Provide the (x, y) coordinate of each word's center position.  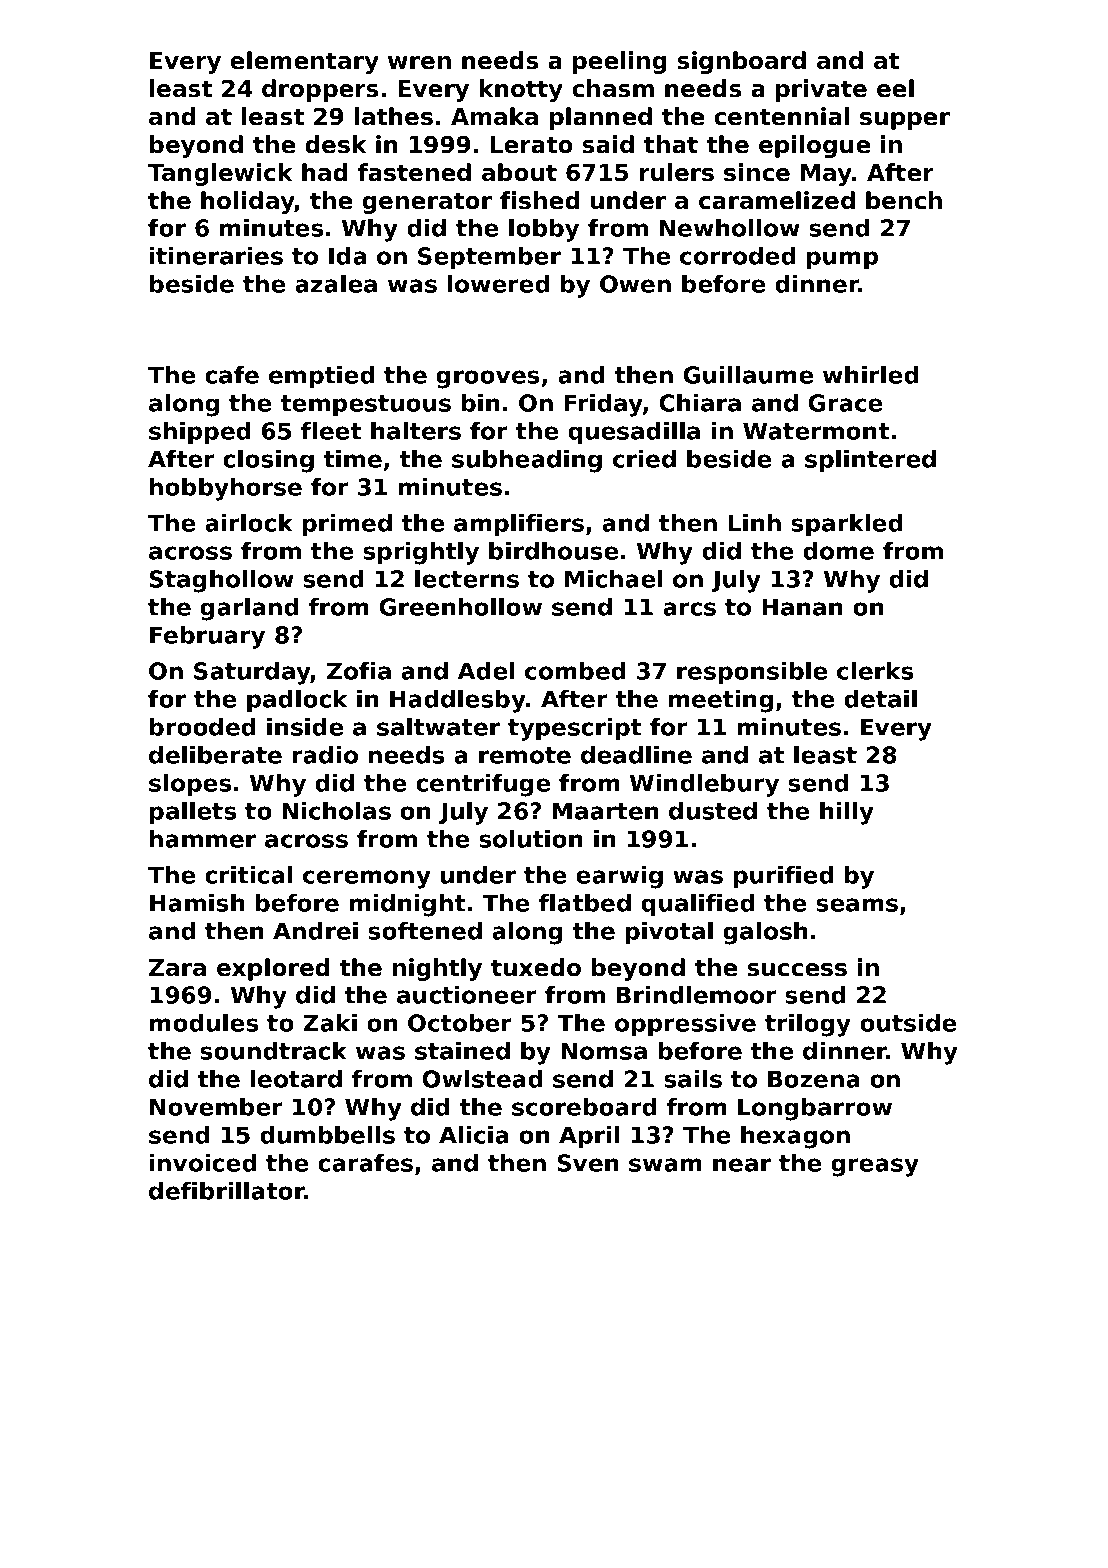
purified (783, 877)
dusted (713, 811)
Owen (635, 284)
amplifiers (519, 525)
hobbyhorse (226, 489)
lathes (394, 116)
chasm (613, 88)
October (460, 1023)
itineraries (216, 256)
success (797, 970)
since (757, 172)
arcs (689, 609)
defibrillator (227, 1191)
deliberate (215, 755)
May (826, 175)
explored (273, 969)
